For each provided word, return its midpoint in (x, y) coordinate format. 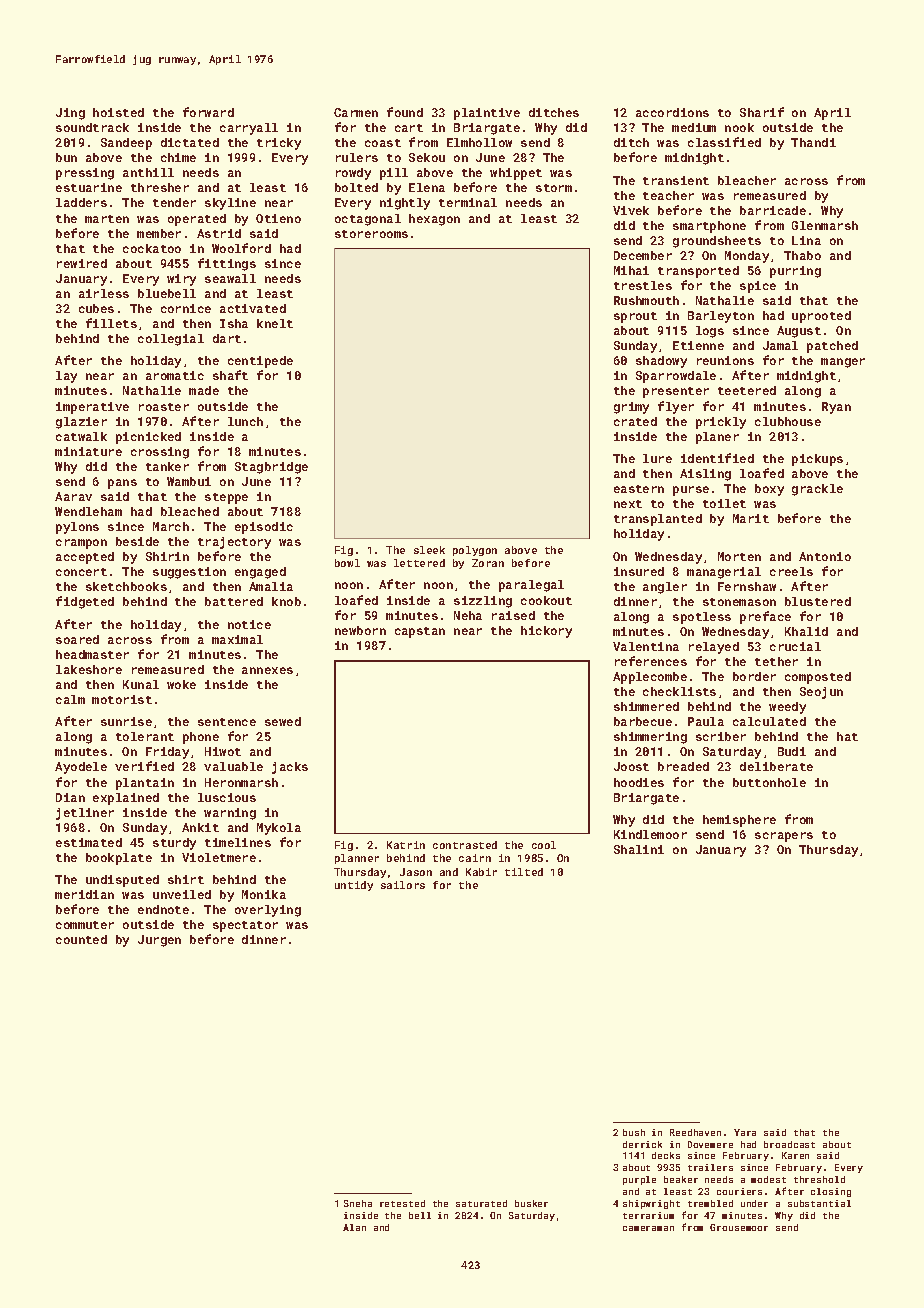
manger (843, 363)
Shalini (639, 849)
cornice (186, 308)
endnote (163, 909)
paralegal (531, 586)
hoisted (118, 112)
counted (81, 939)
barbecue (643, 721)
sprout (635, 317)
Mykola (279, 829)
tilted (524, 872)
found (405, 112)
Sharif (762, 112)
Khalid (806, 631)
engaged (260, 573)
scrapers (784, 837)
